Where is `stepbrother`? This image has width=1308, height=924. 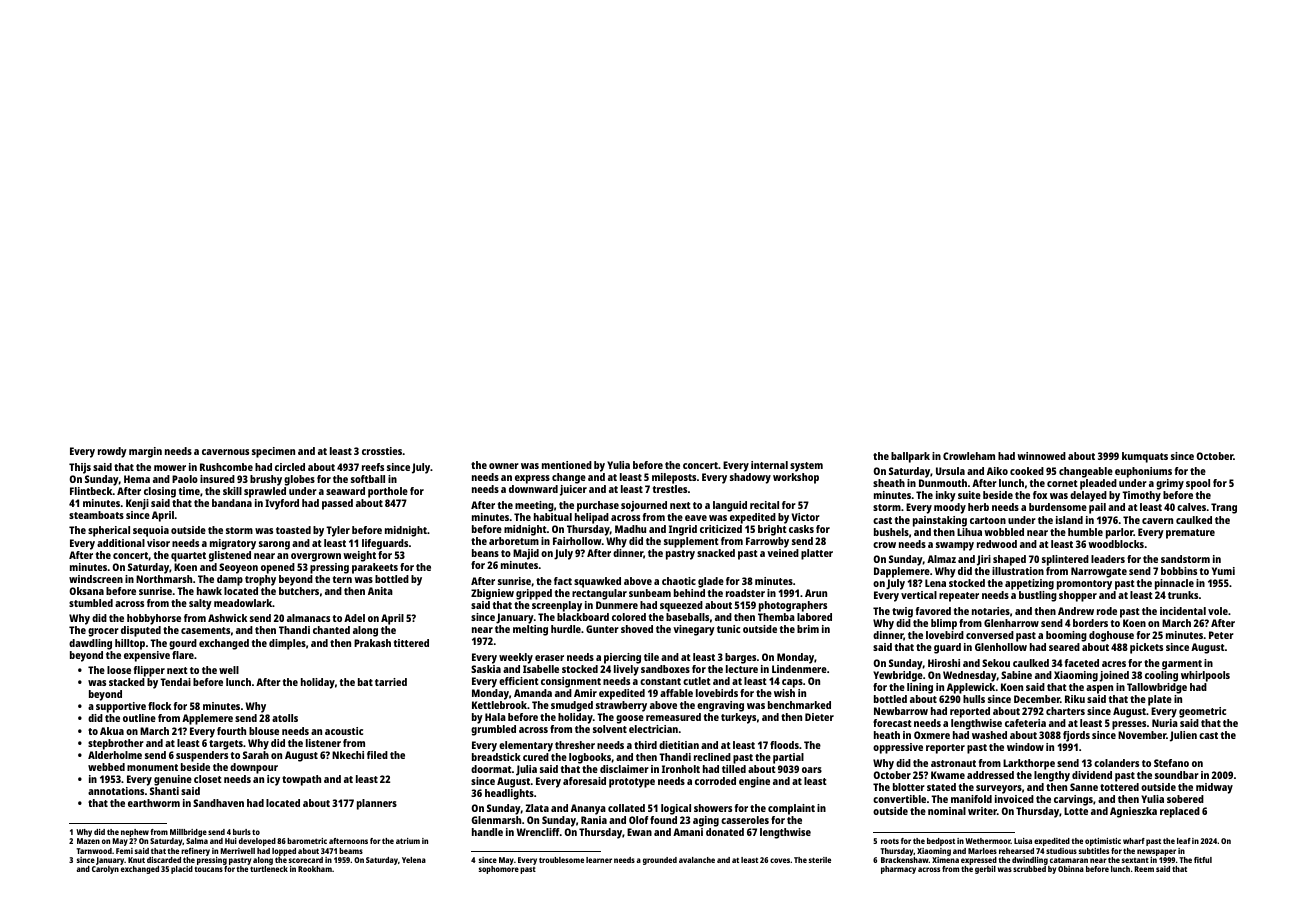 stepbrother is located at coordinates (116, 744).
